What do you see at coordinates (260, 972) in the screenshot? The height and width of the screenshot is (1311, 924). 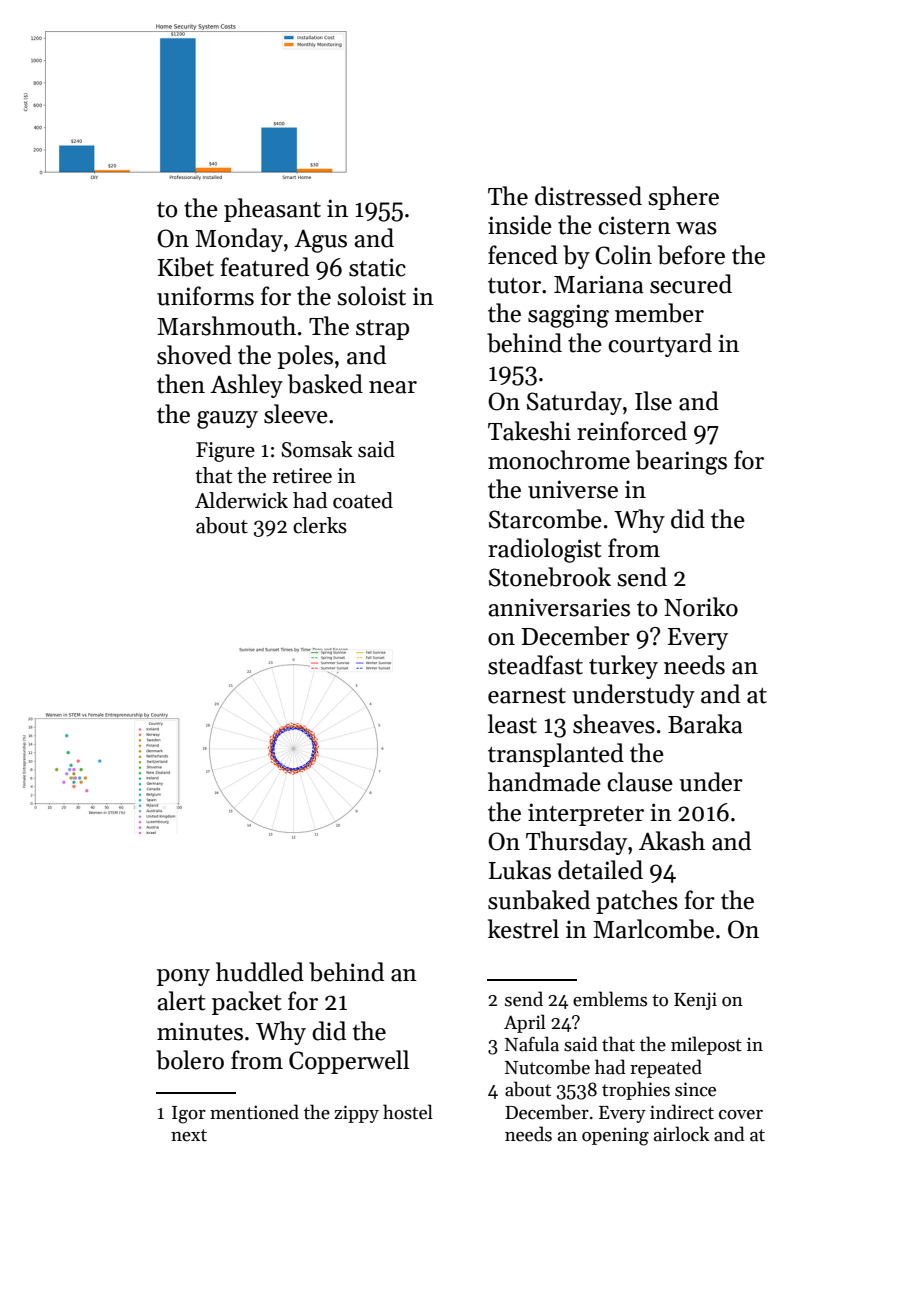 I see `huddled` at bounding box center [260, 972].
